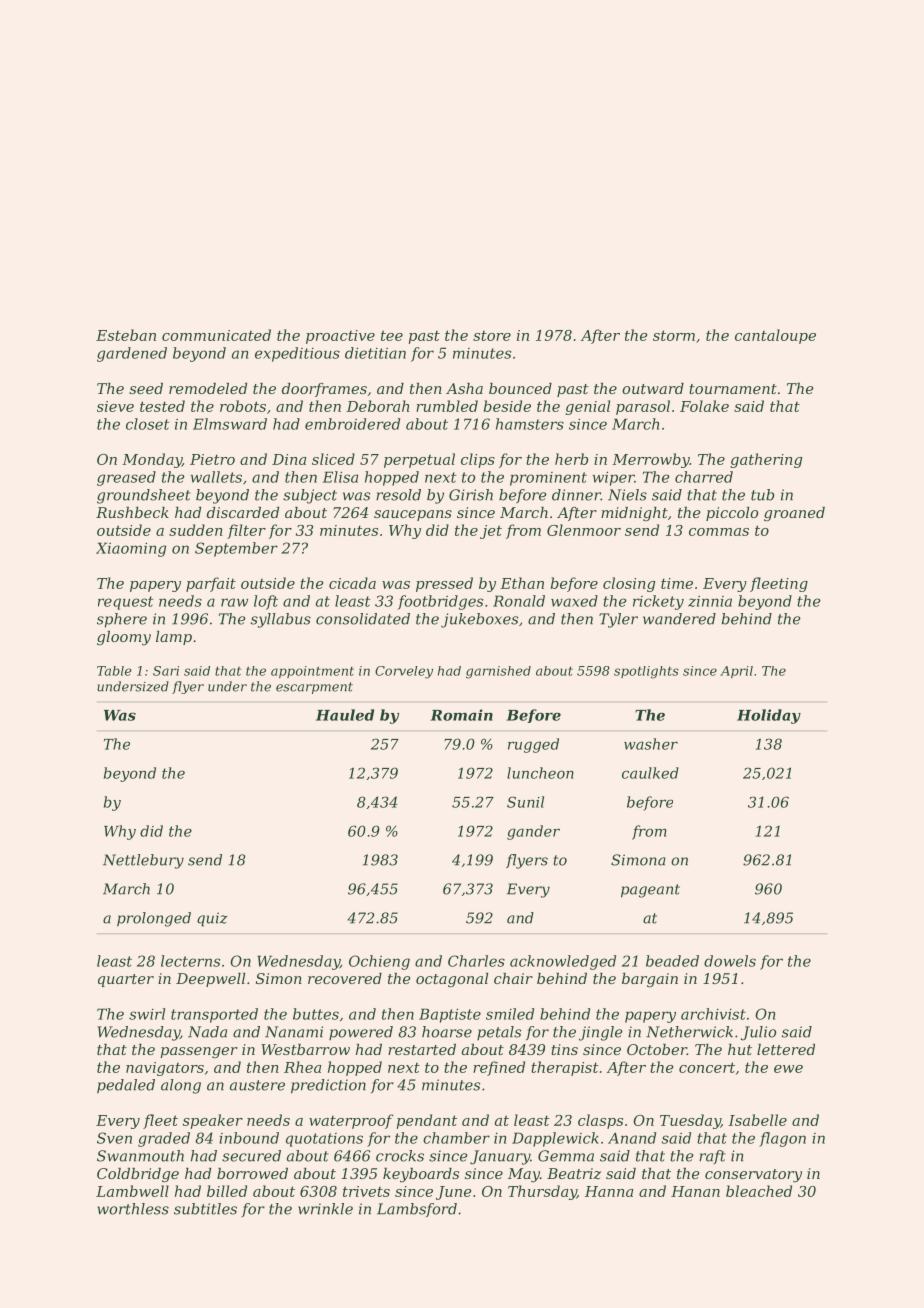  What do you see at coordinates (257, 1085) in the page?
I see `austere` at bounding box center [257, 1085].
